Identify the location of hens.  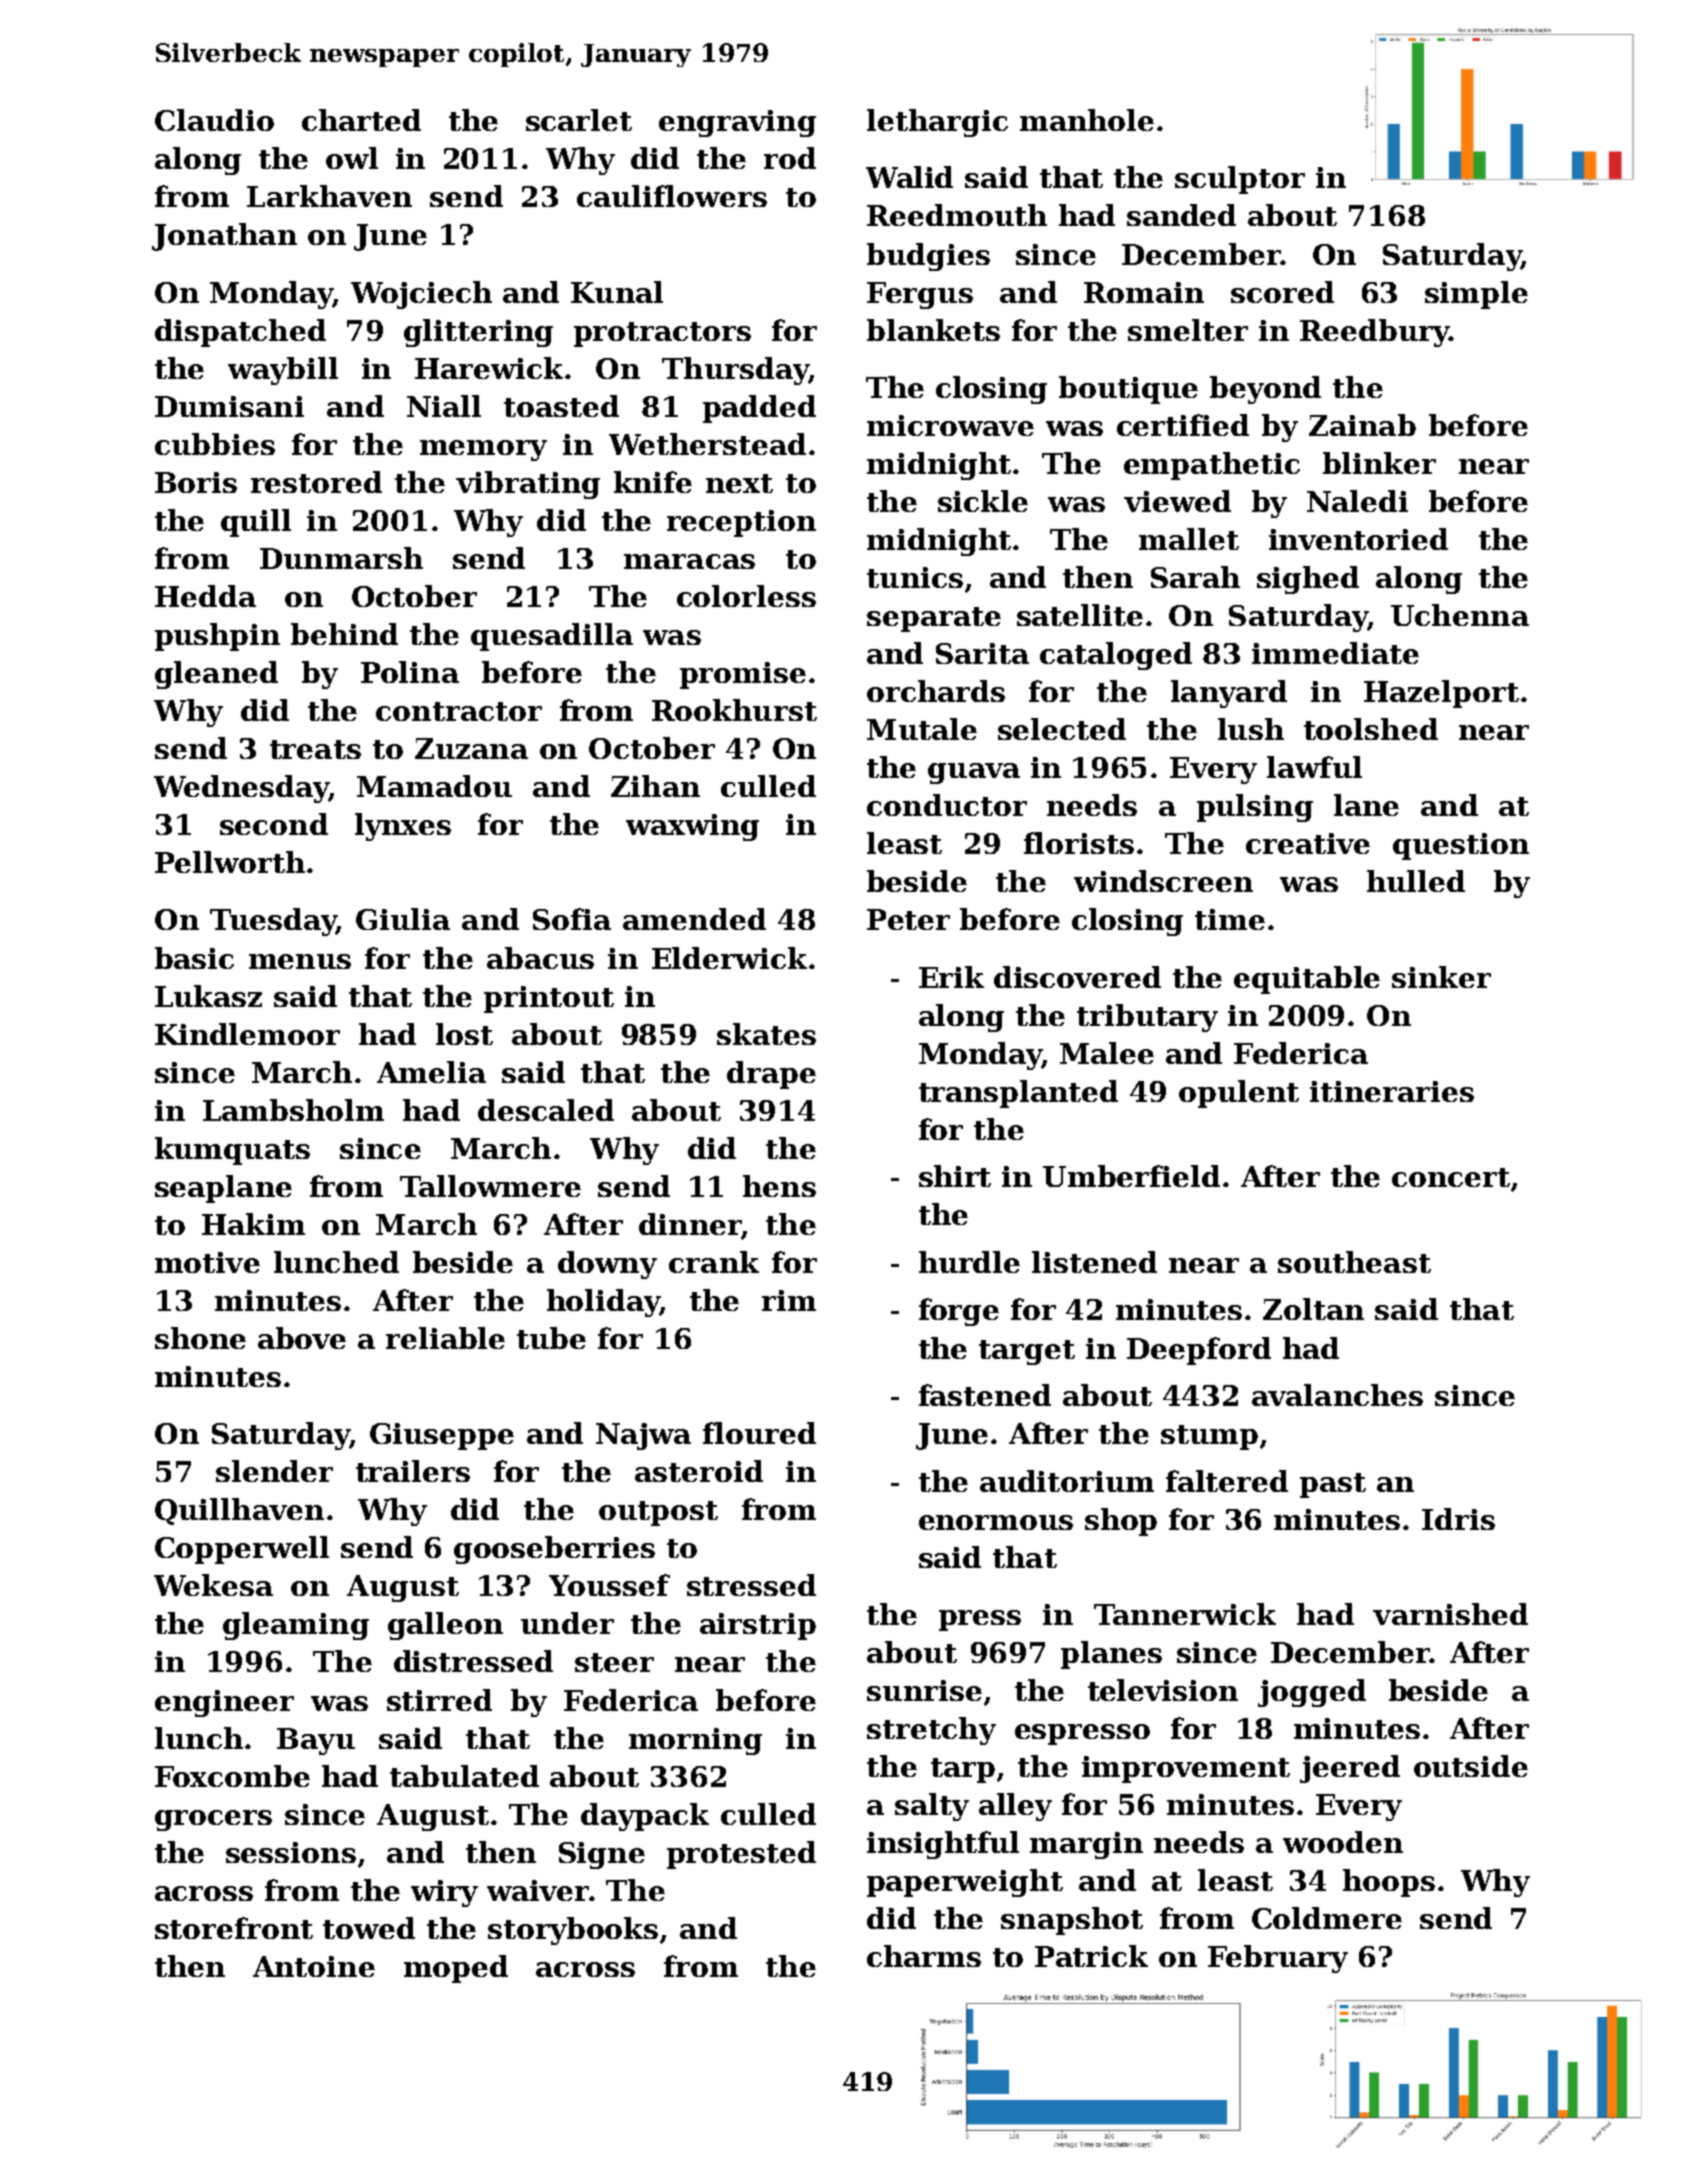
(779, 1186).
